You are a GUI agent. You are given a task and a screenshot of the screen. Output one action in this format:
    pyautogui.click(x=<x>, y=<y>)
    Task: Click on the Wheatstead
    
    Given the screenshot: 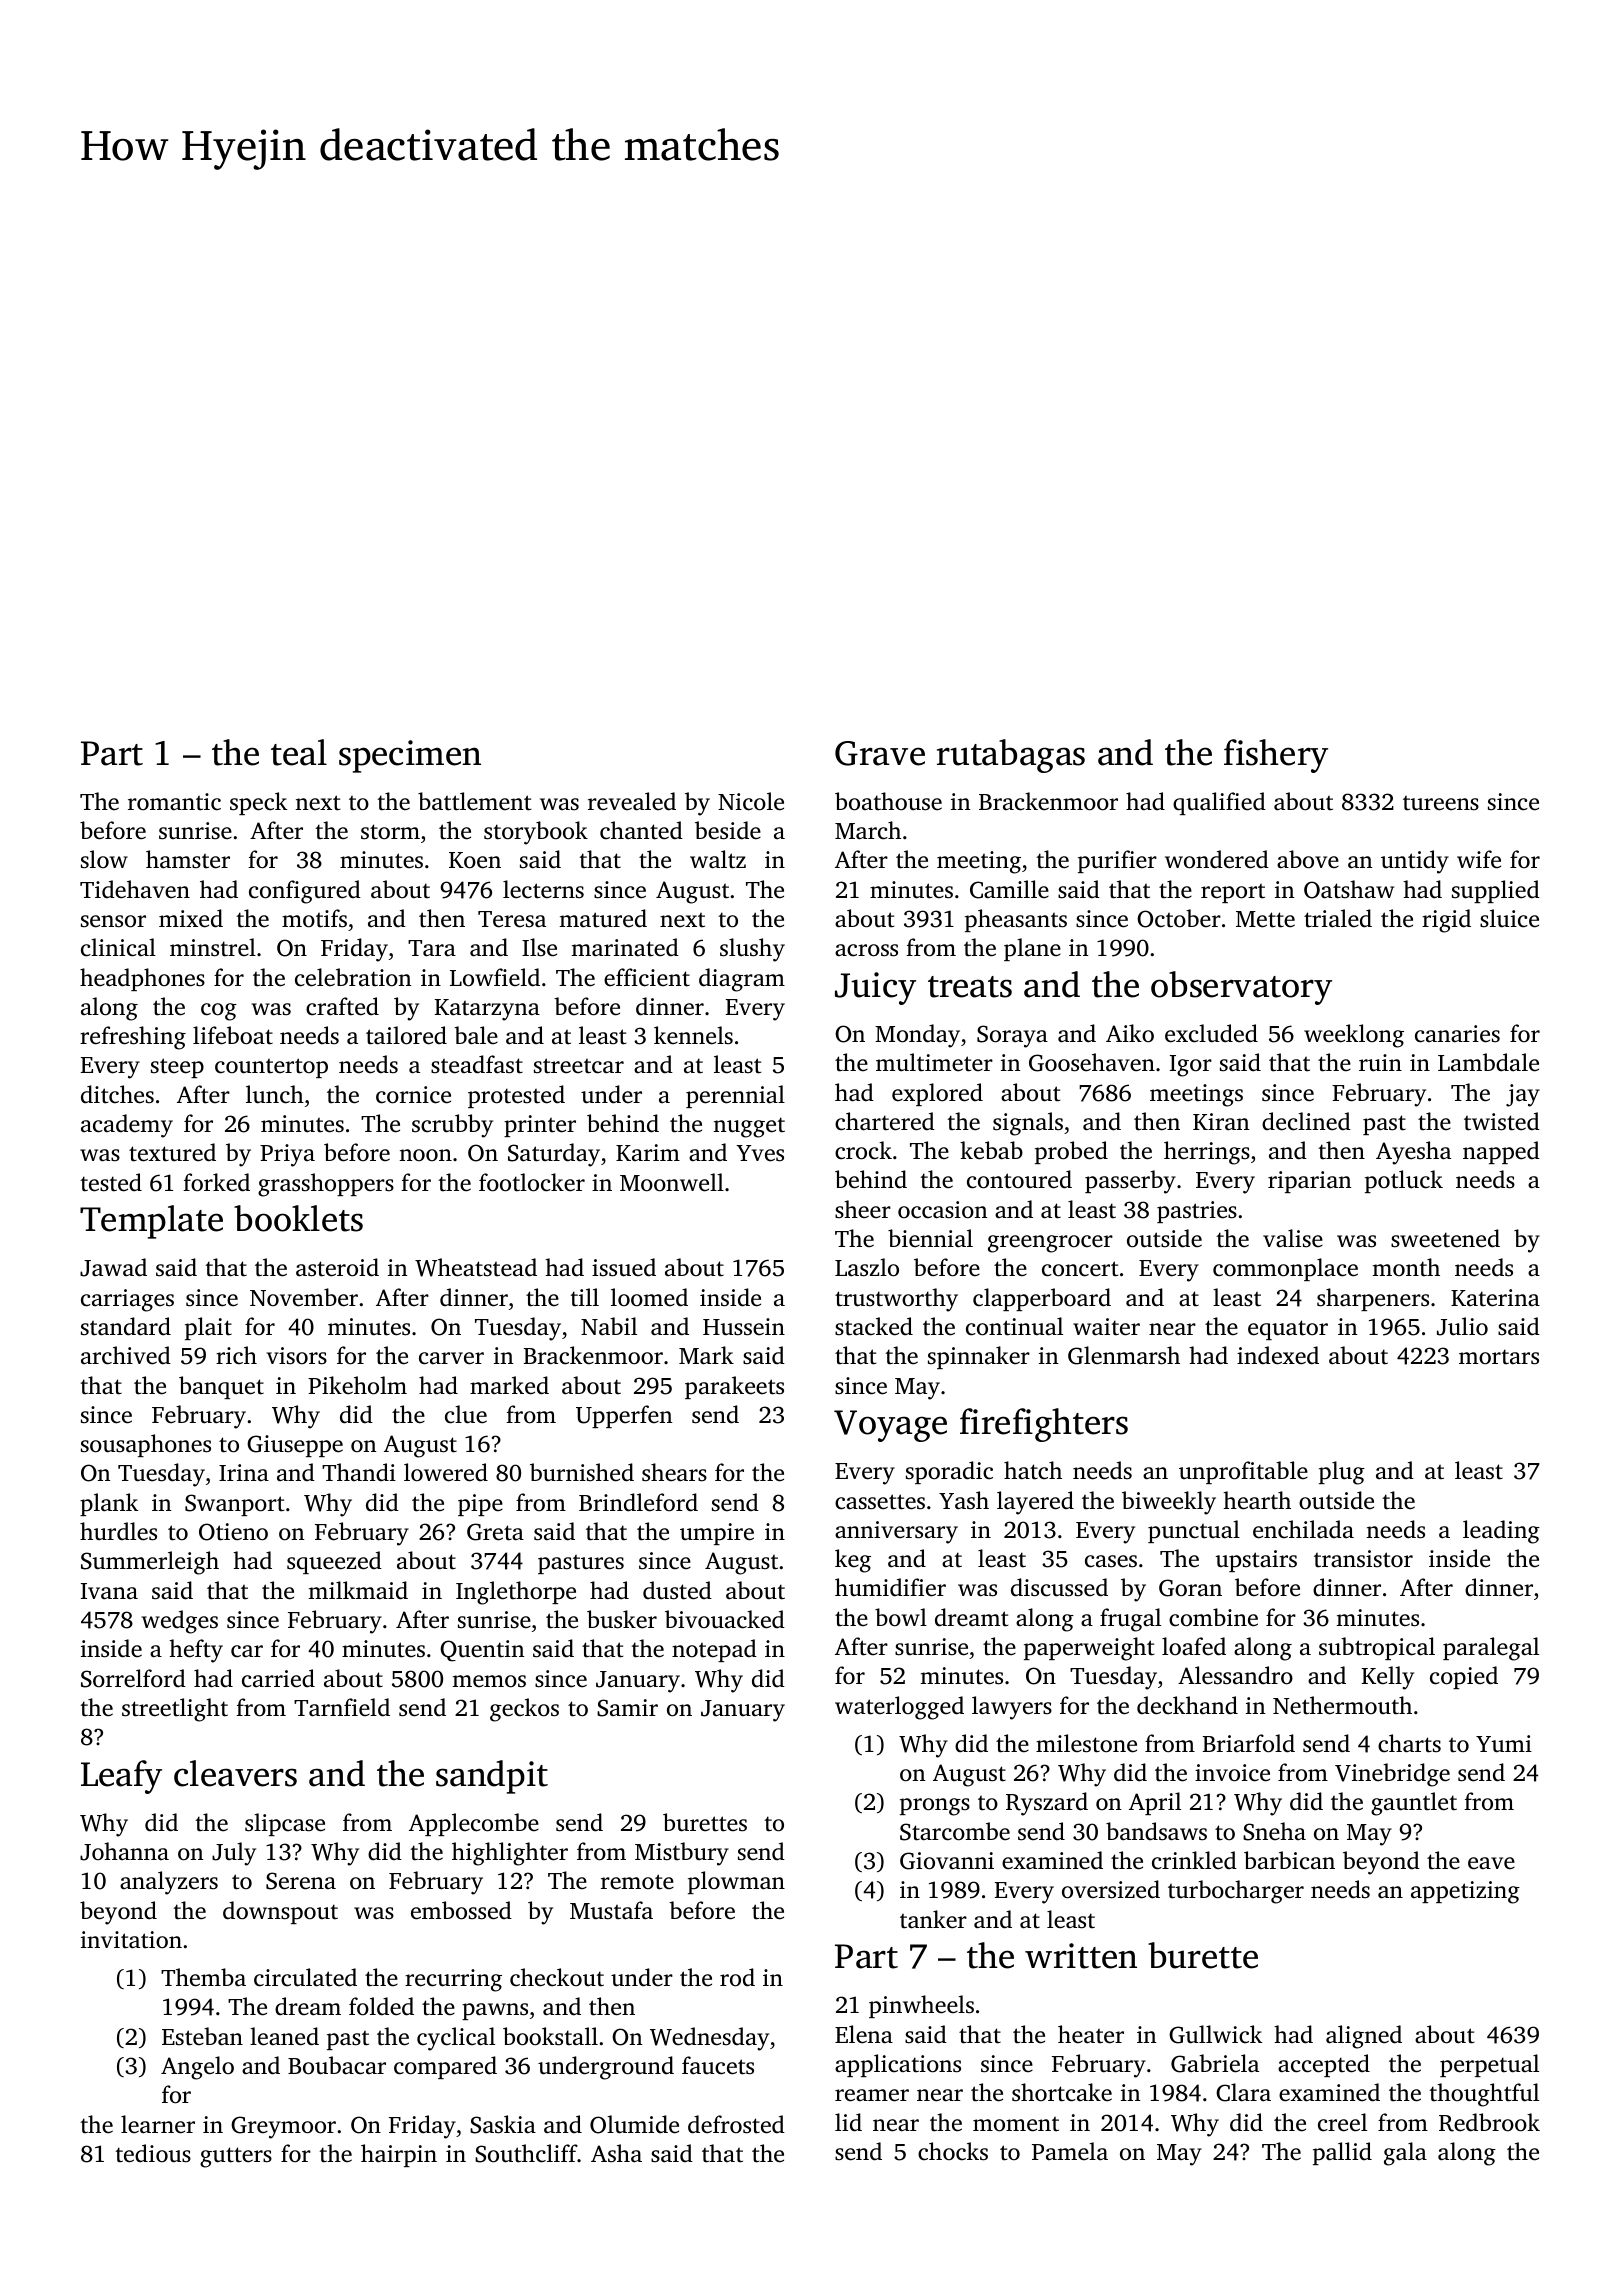 What is the action you would take?
    pyautogui.click(x=476, y=1267)
